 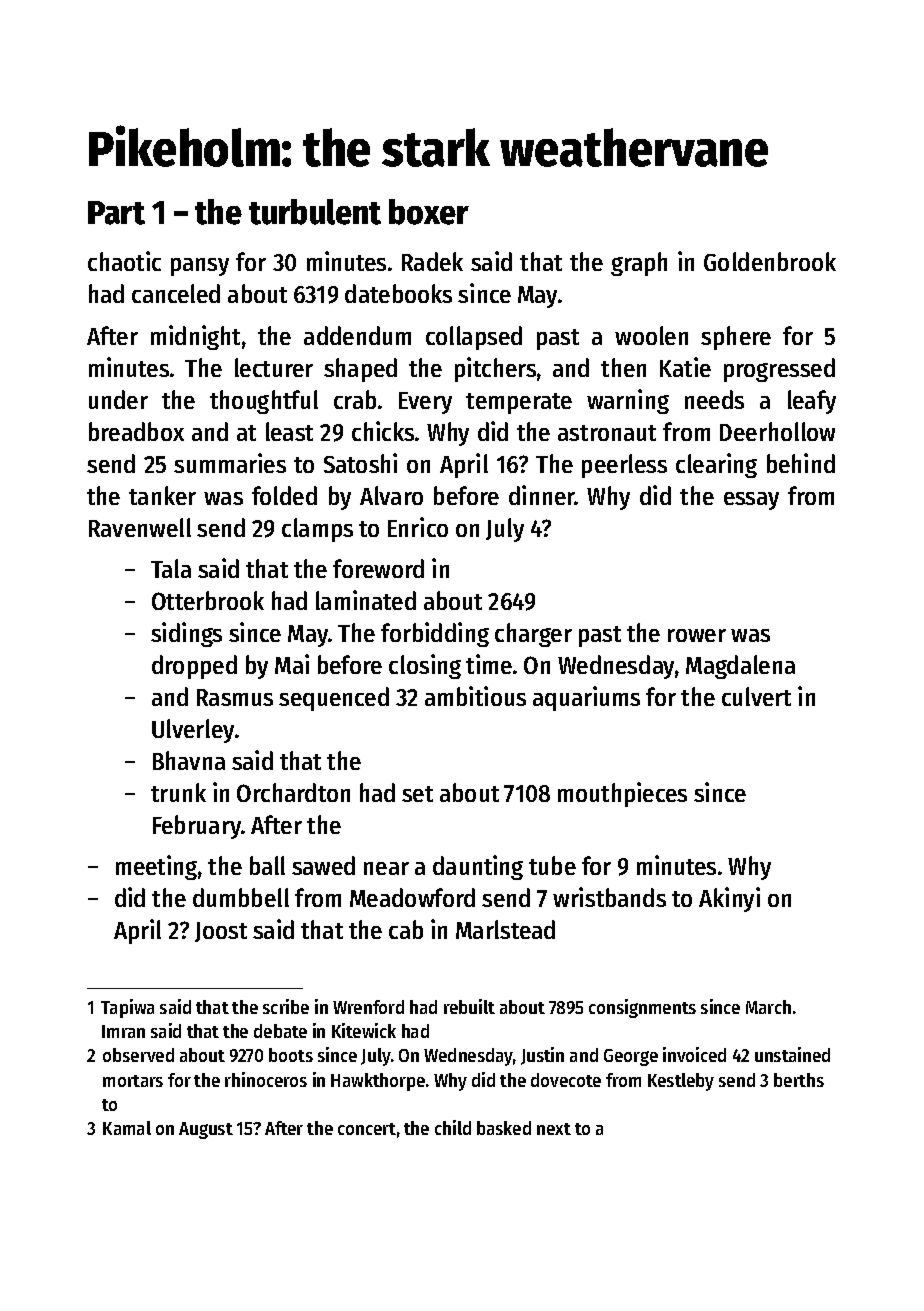 What do you see at coordinates (624, 466) in the document?
I see `peerless` at bounding box center [624, 466].
